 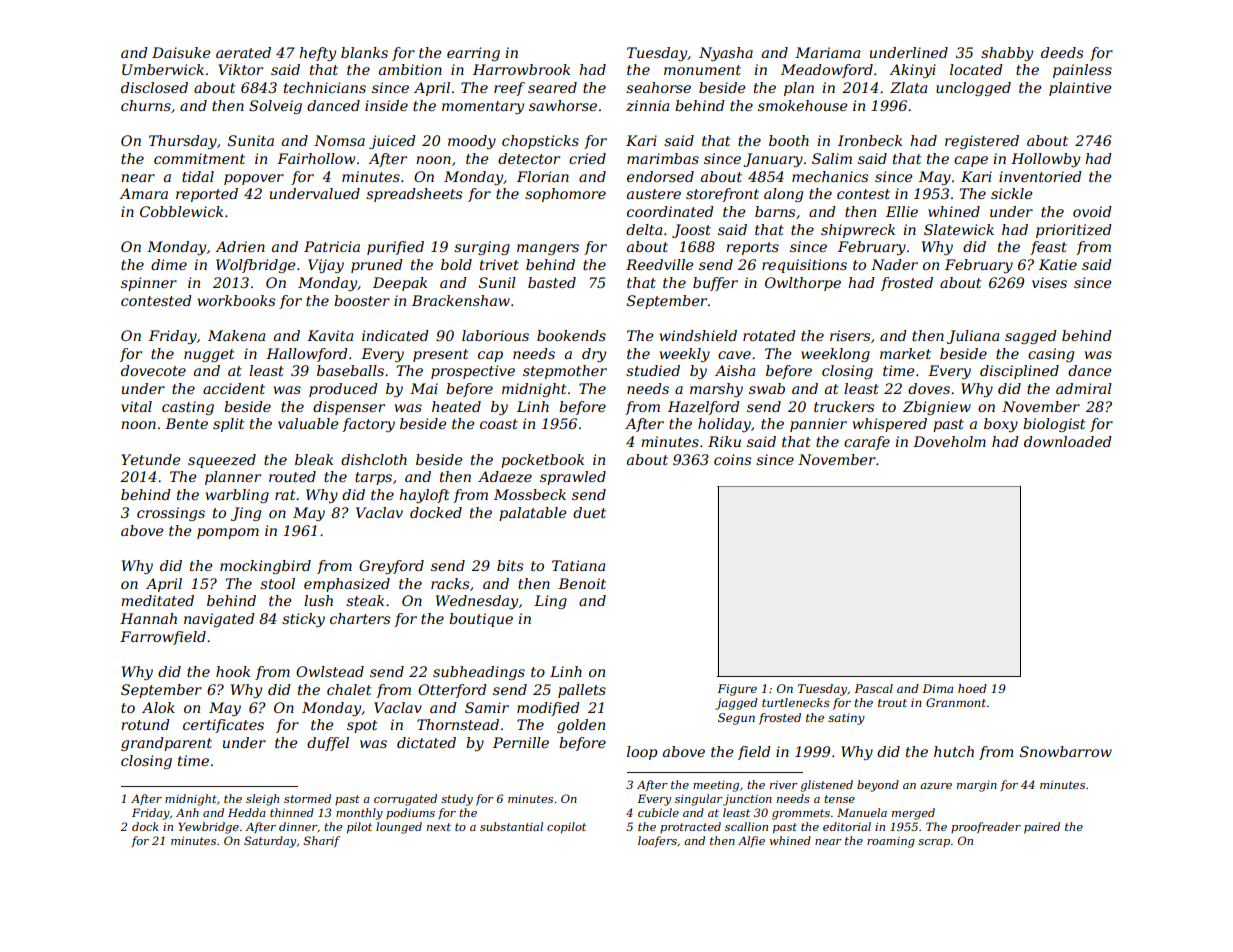 I want to click on Nyasha, so click(x=726, y=54).
